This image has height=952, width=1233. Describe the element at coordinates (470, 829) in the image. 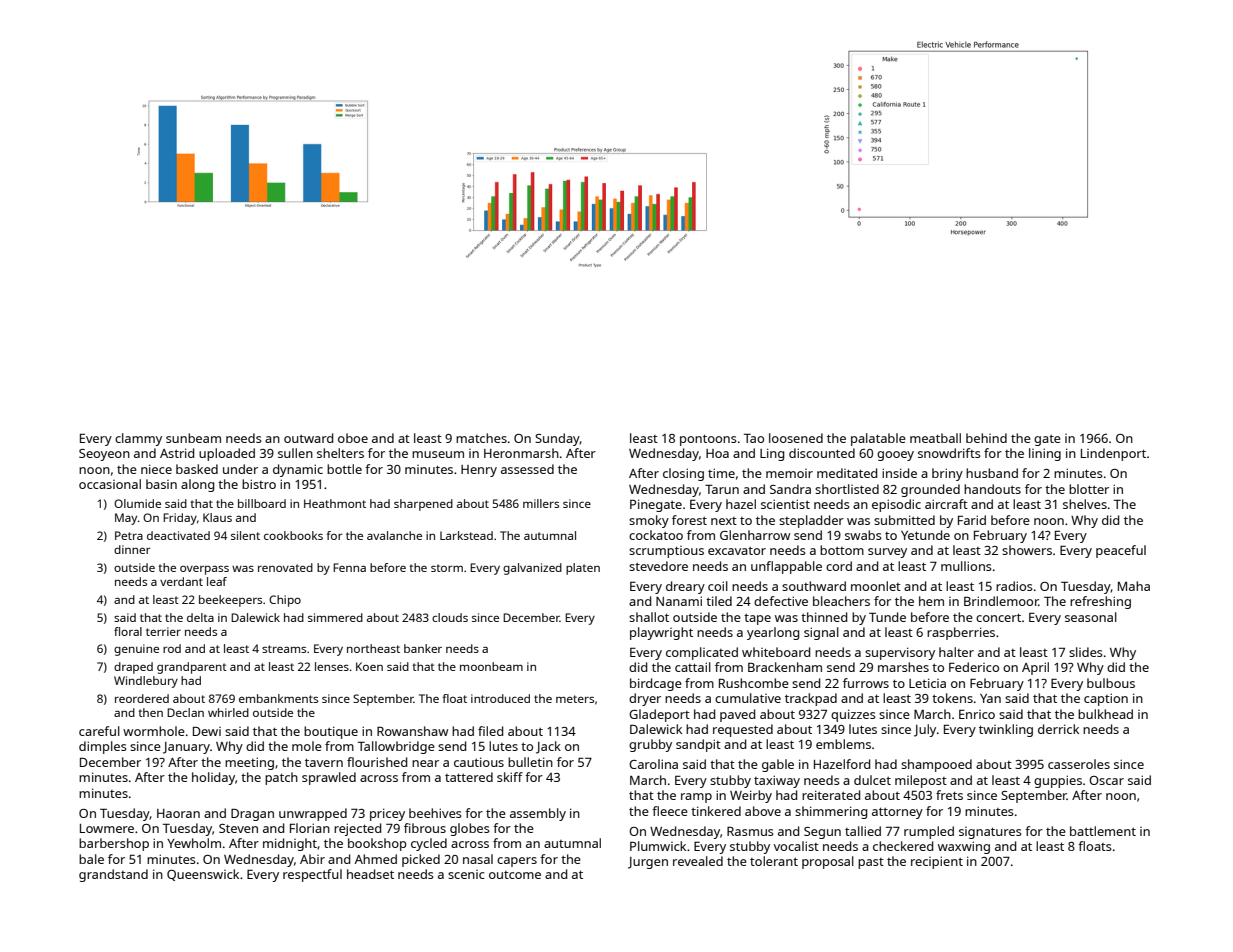

I see `globes` at that location.
